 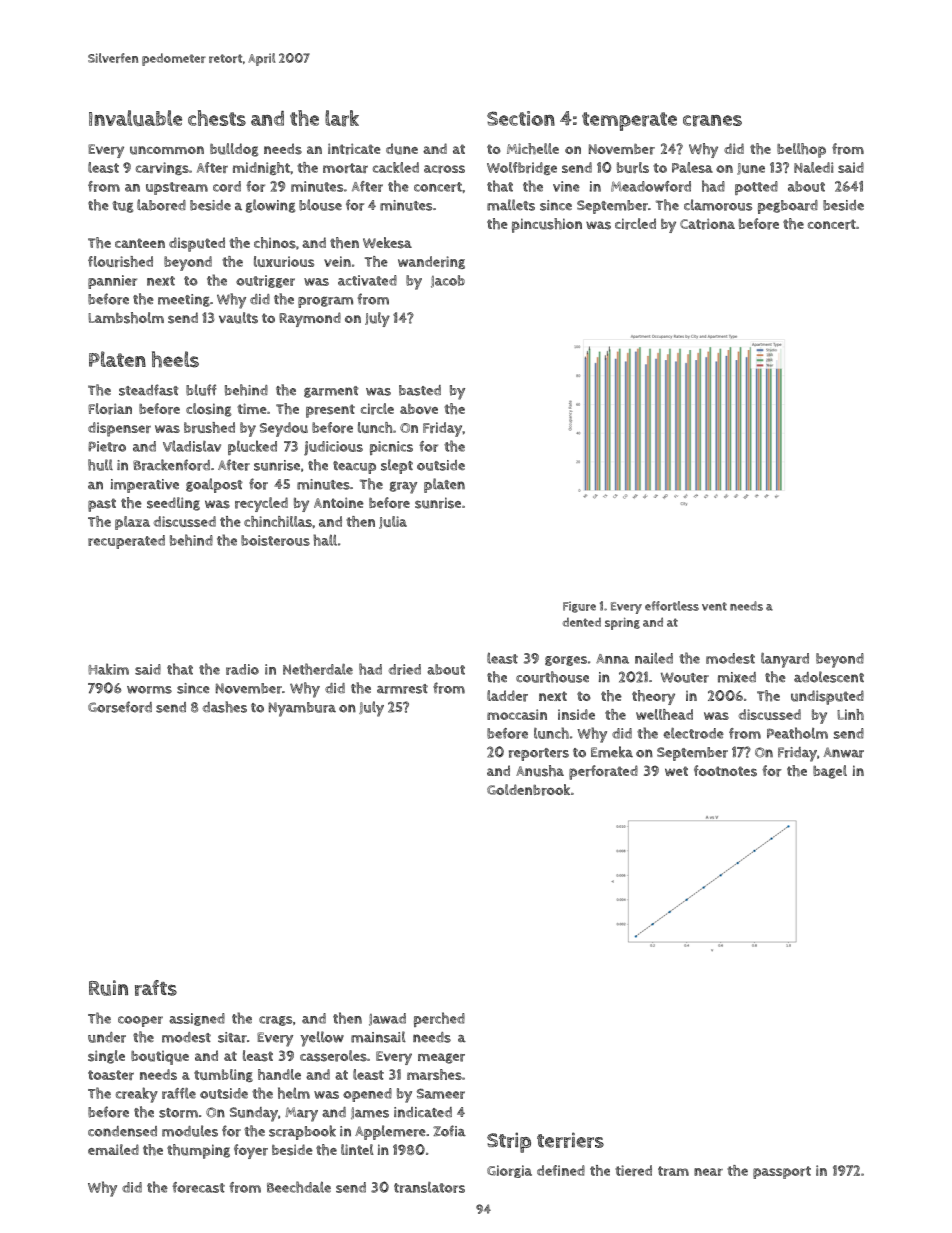 What do you see at coordinates (342, 118) in the screenshot?
I see `lark` at bounding box center [342, 118].
